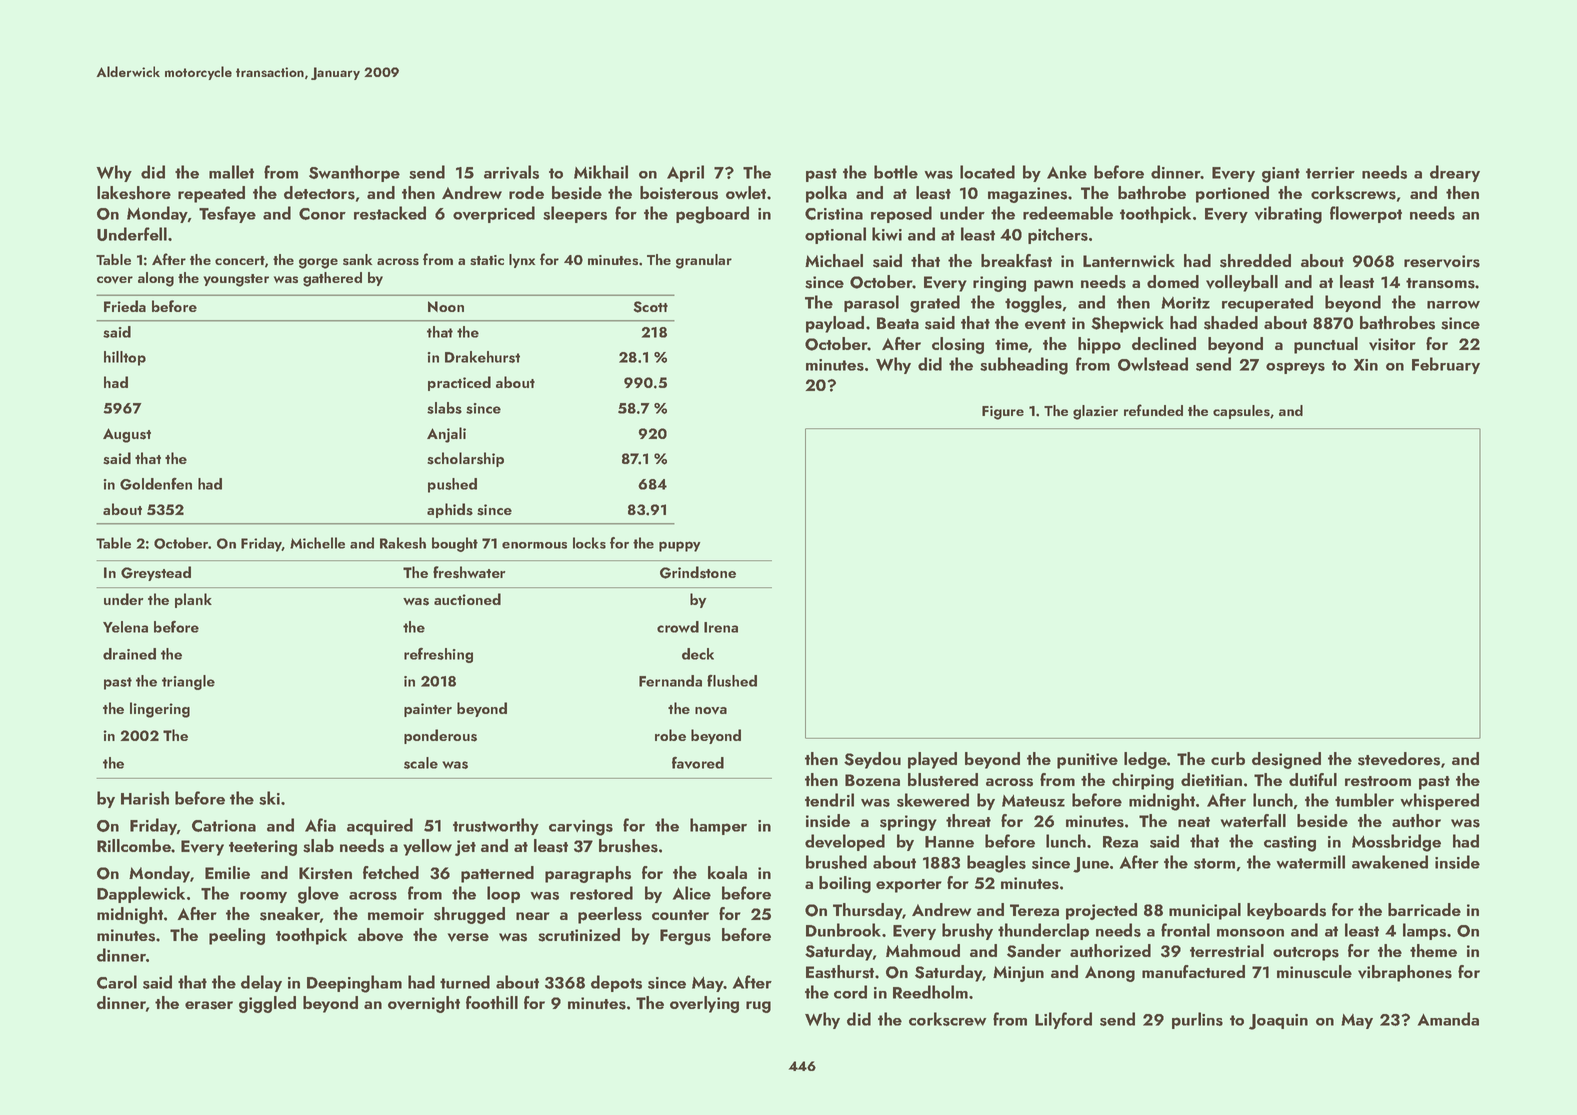  I want to click on giggled, so click(267, 1004).
